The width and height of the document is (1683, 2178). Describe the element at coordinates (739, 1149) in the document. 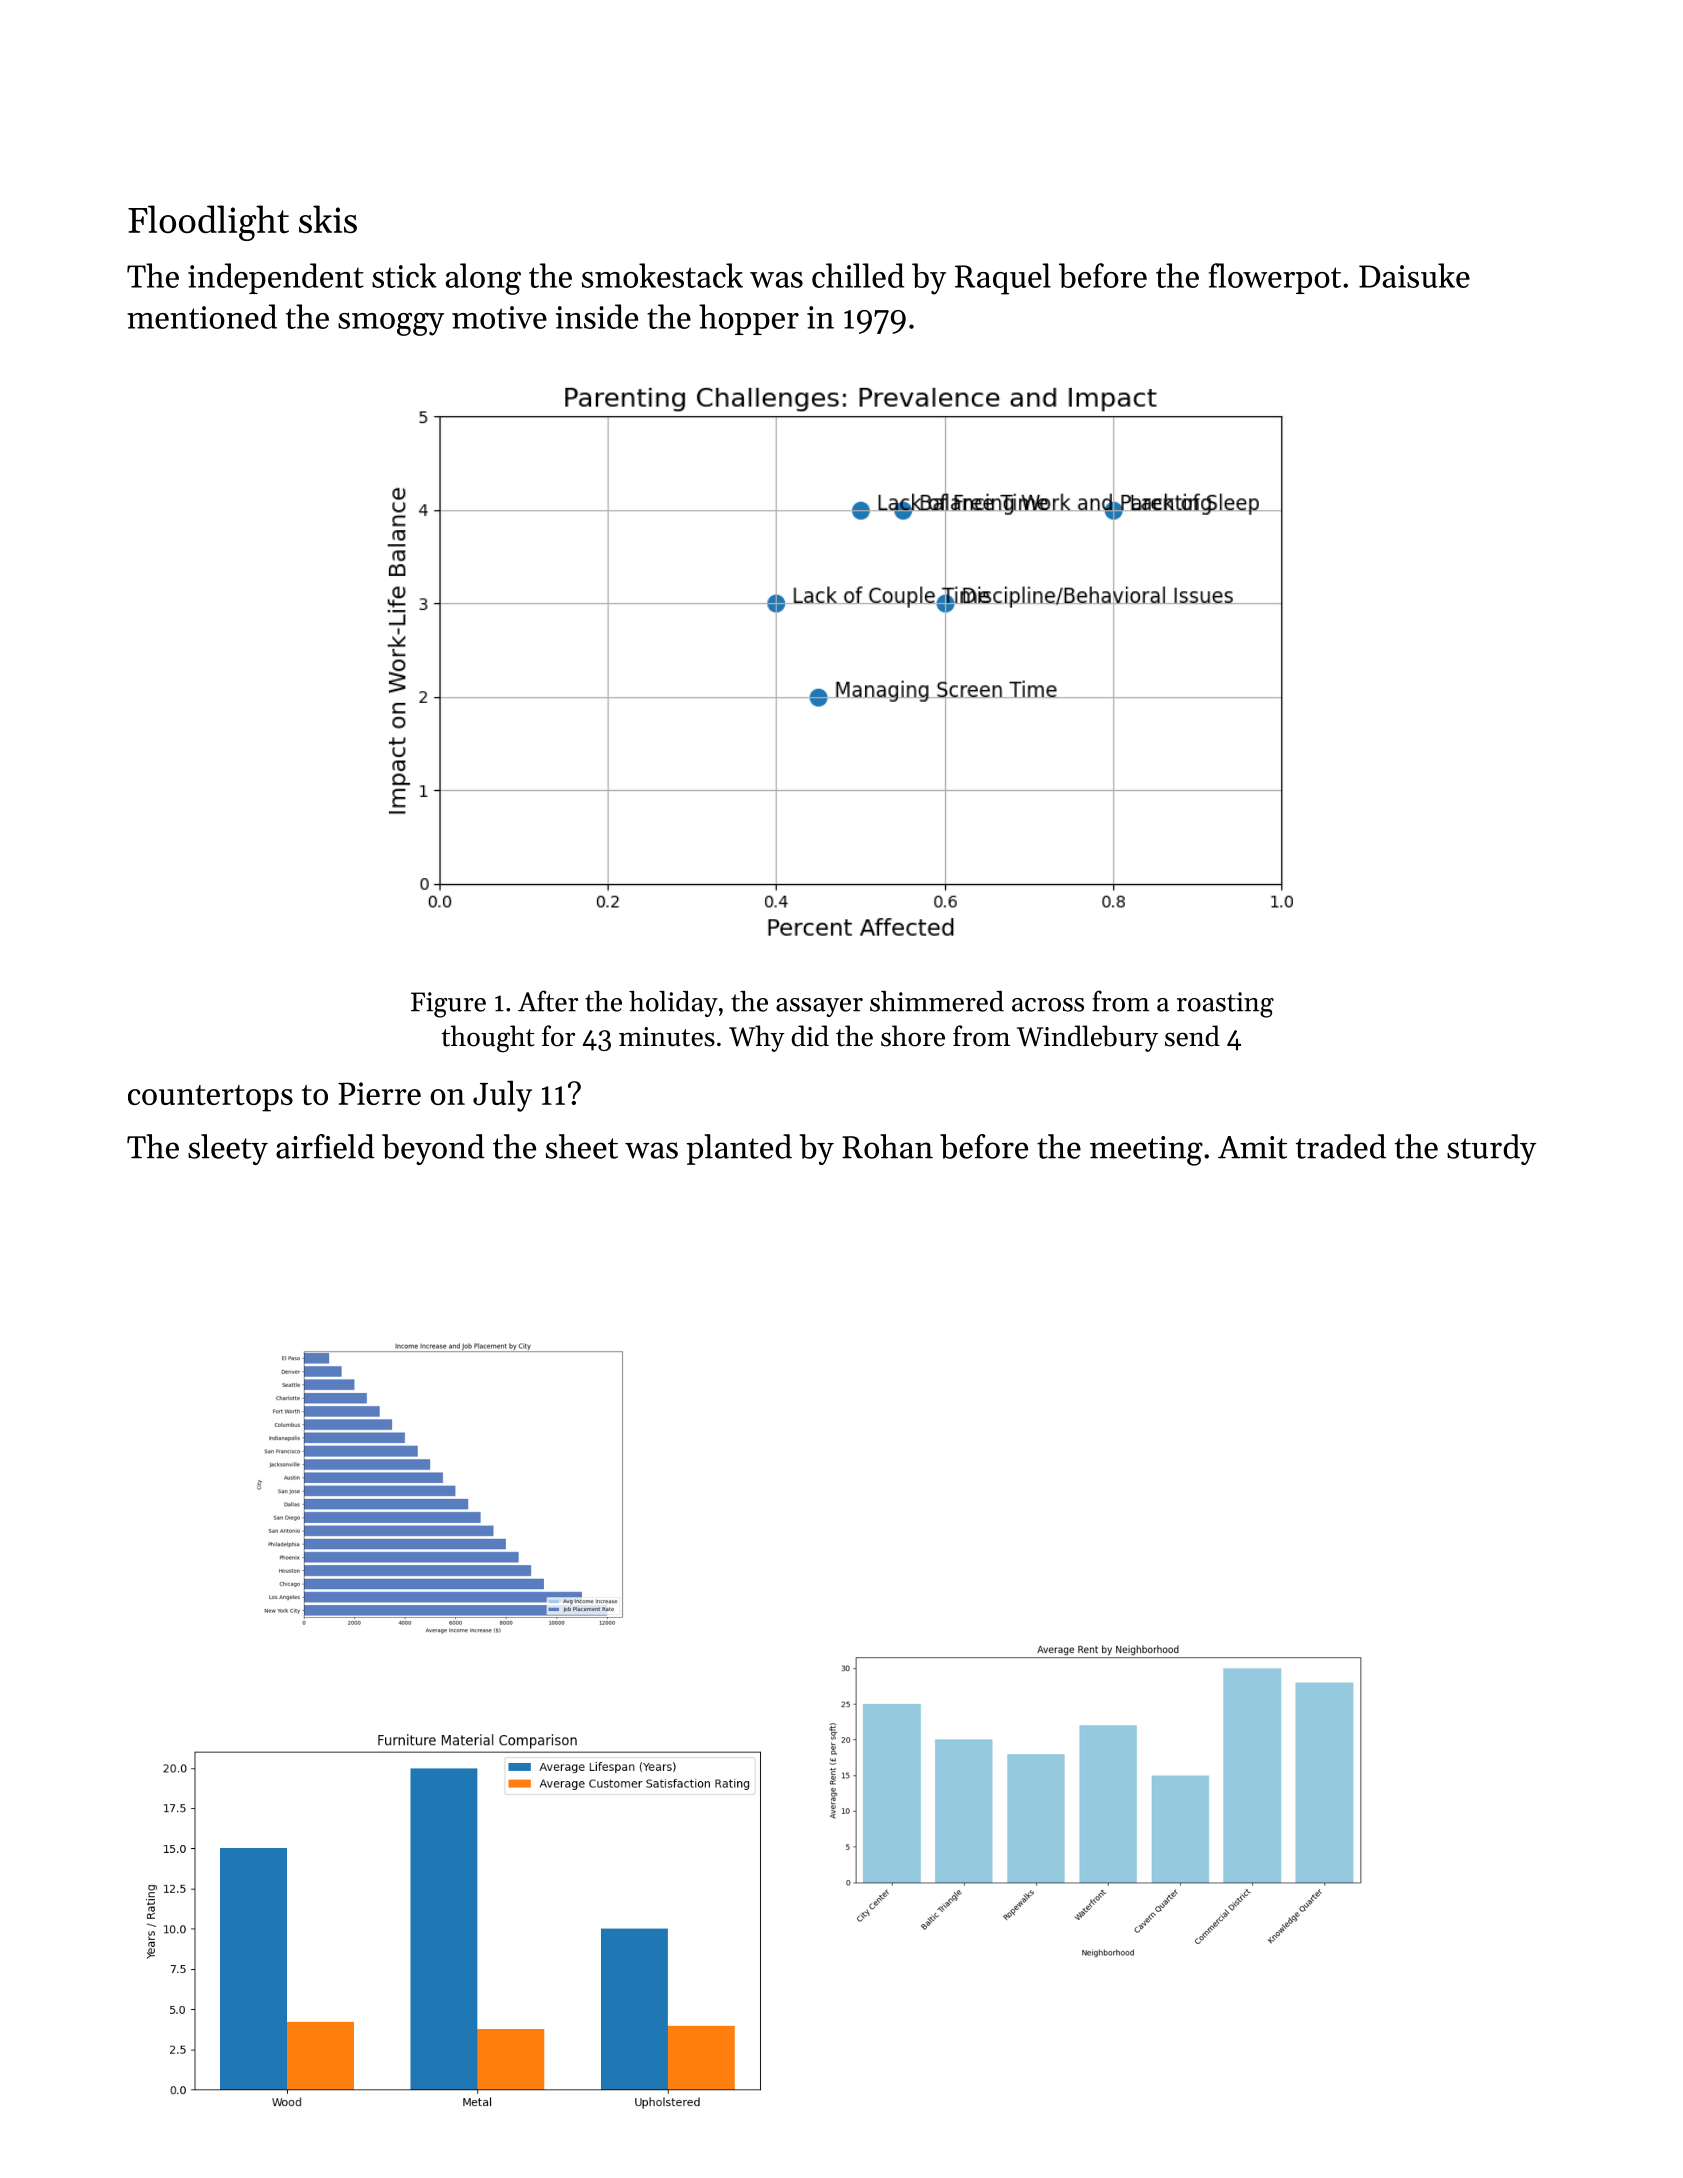

I see `planted` at that location.
